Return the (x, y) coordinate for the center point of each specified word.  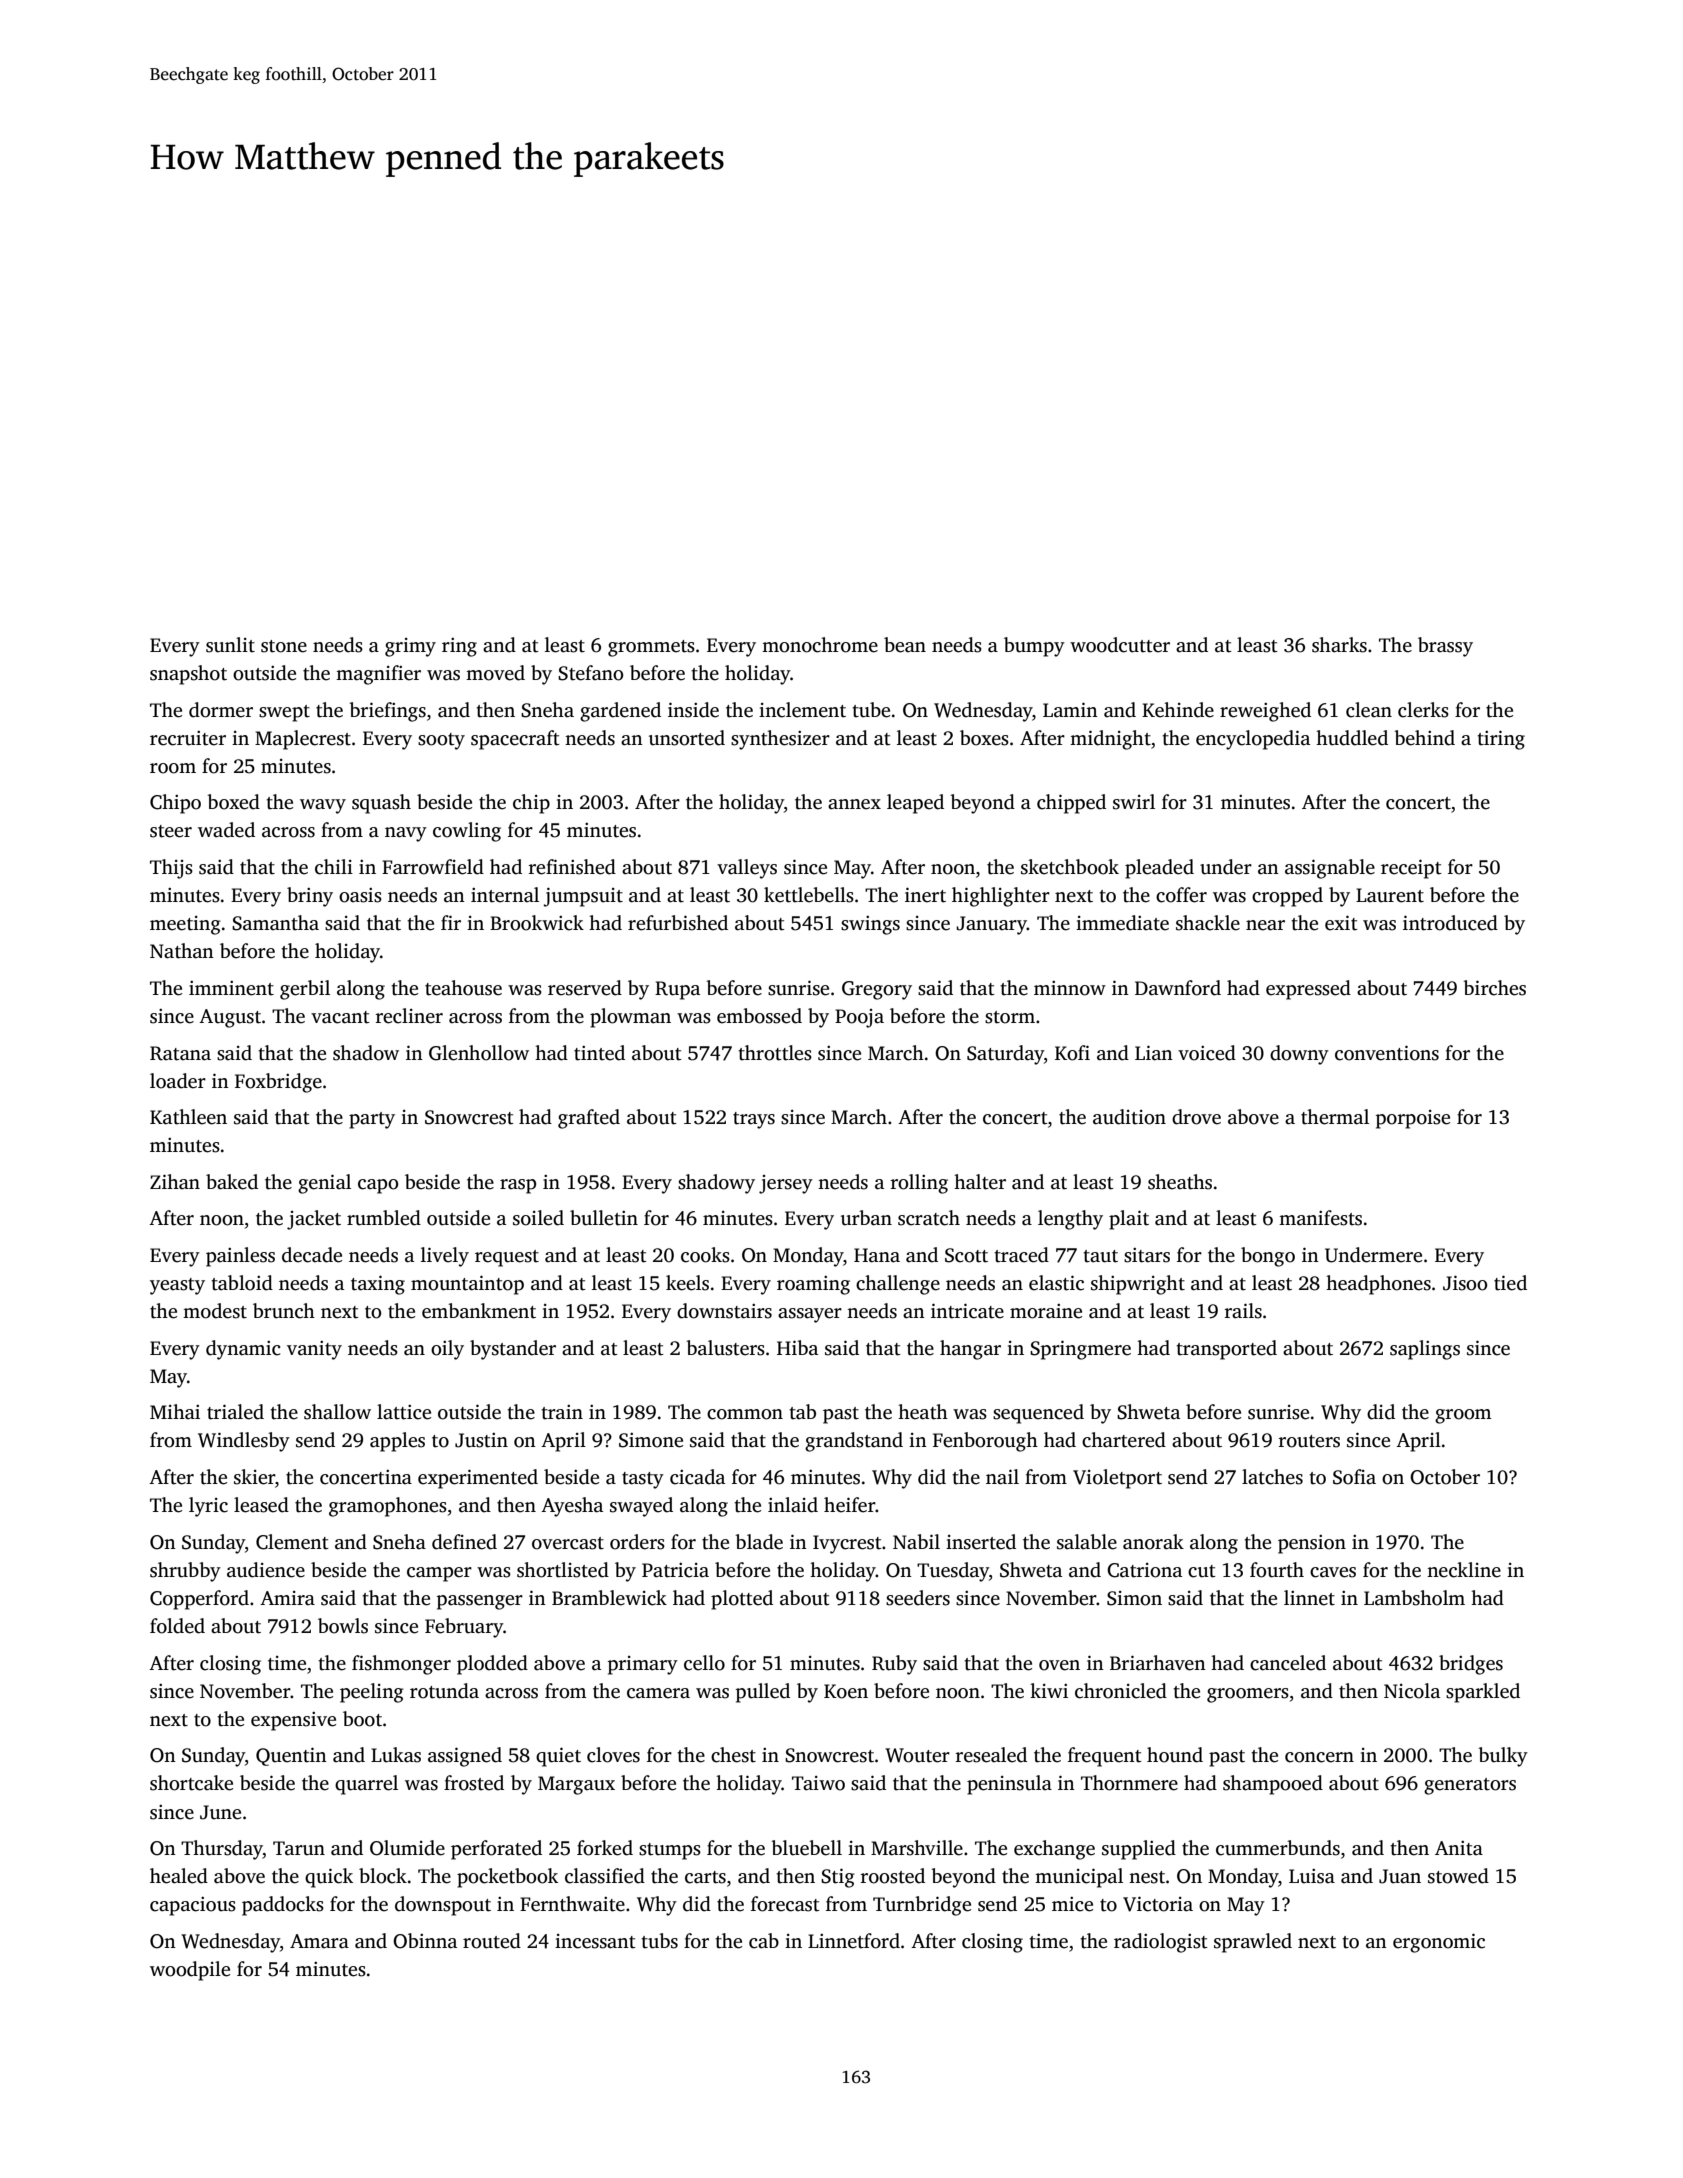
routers (1309, 1441)
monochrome (820, 645)
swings (870, 925)
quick (329, 1878)
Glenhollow (479, 1053)
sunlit (230, 645)
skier (254, 1477)
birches (1494, 988)
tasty (643, 1480)
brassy (1445, 647)
